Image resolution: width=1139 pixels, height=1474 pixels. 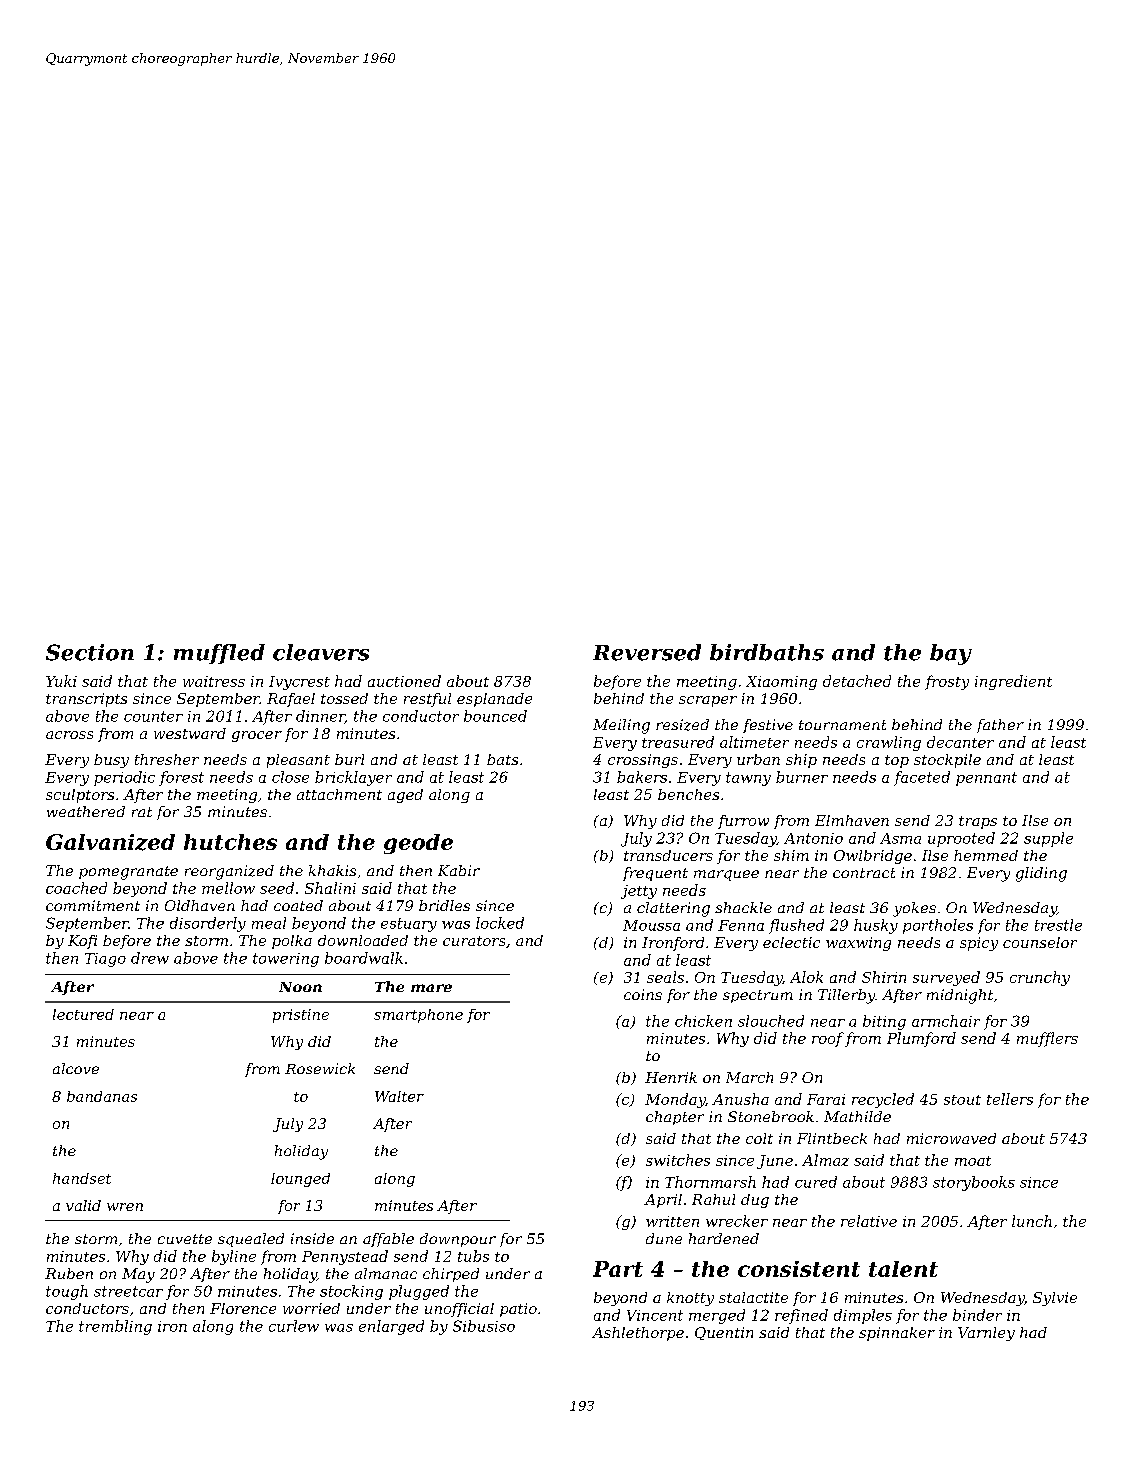 What do you see at coordinates (921, 1039) in the page?
I see `Plumford` at bounding box center [921, 1039].
